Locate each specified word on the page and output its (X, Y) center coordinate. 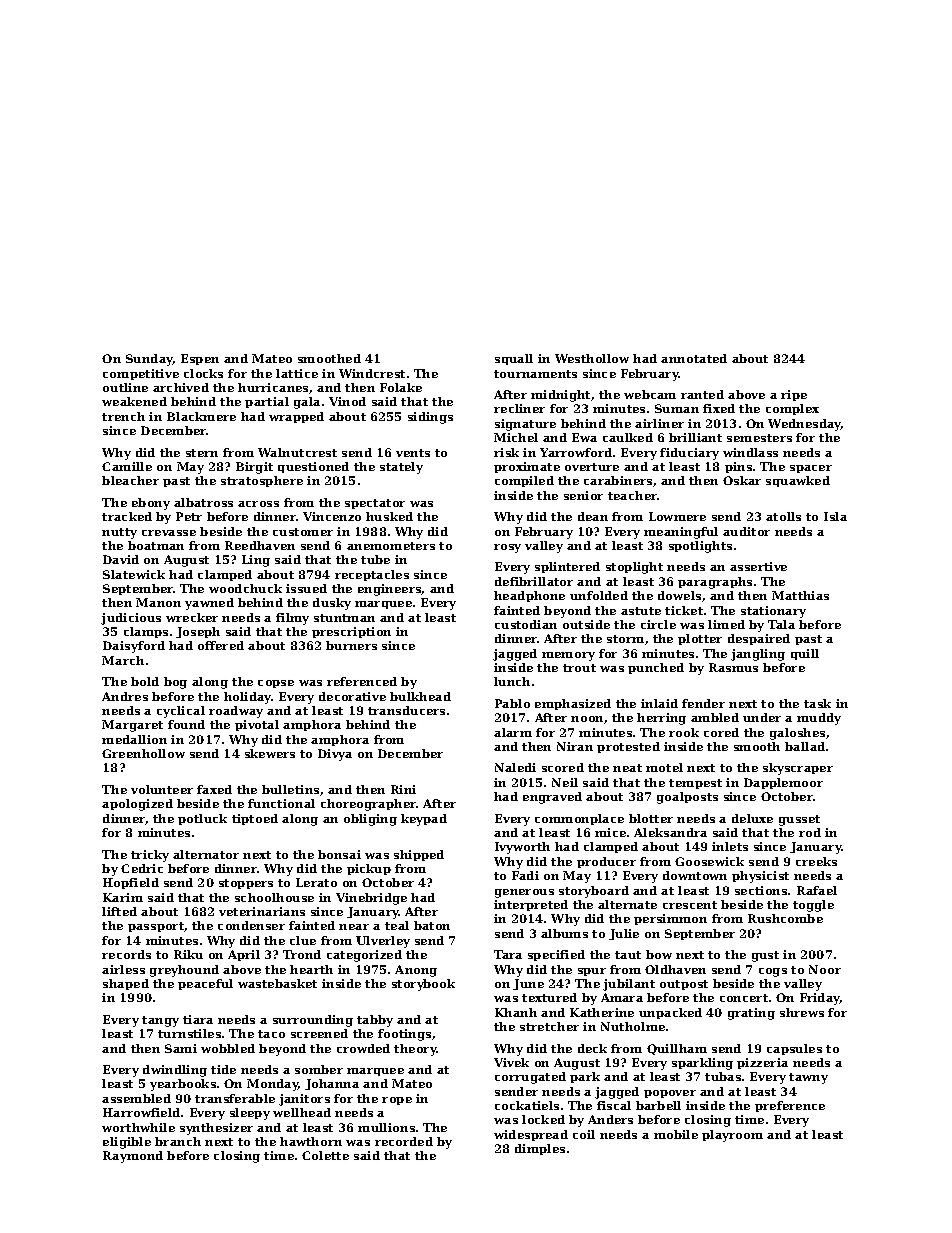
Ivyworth (522, 848)
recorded (404, 1141)
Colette (325, 1155)
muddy (819, 719)
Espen (200, 359)
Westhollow (592, 358)
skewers (270, 753)
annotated (694, 358)
